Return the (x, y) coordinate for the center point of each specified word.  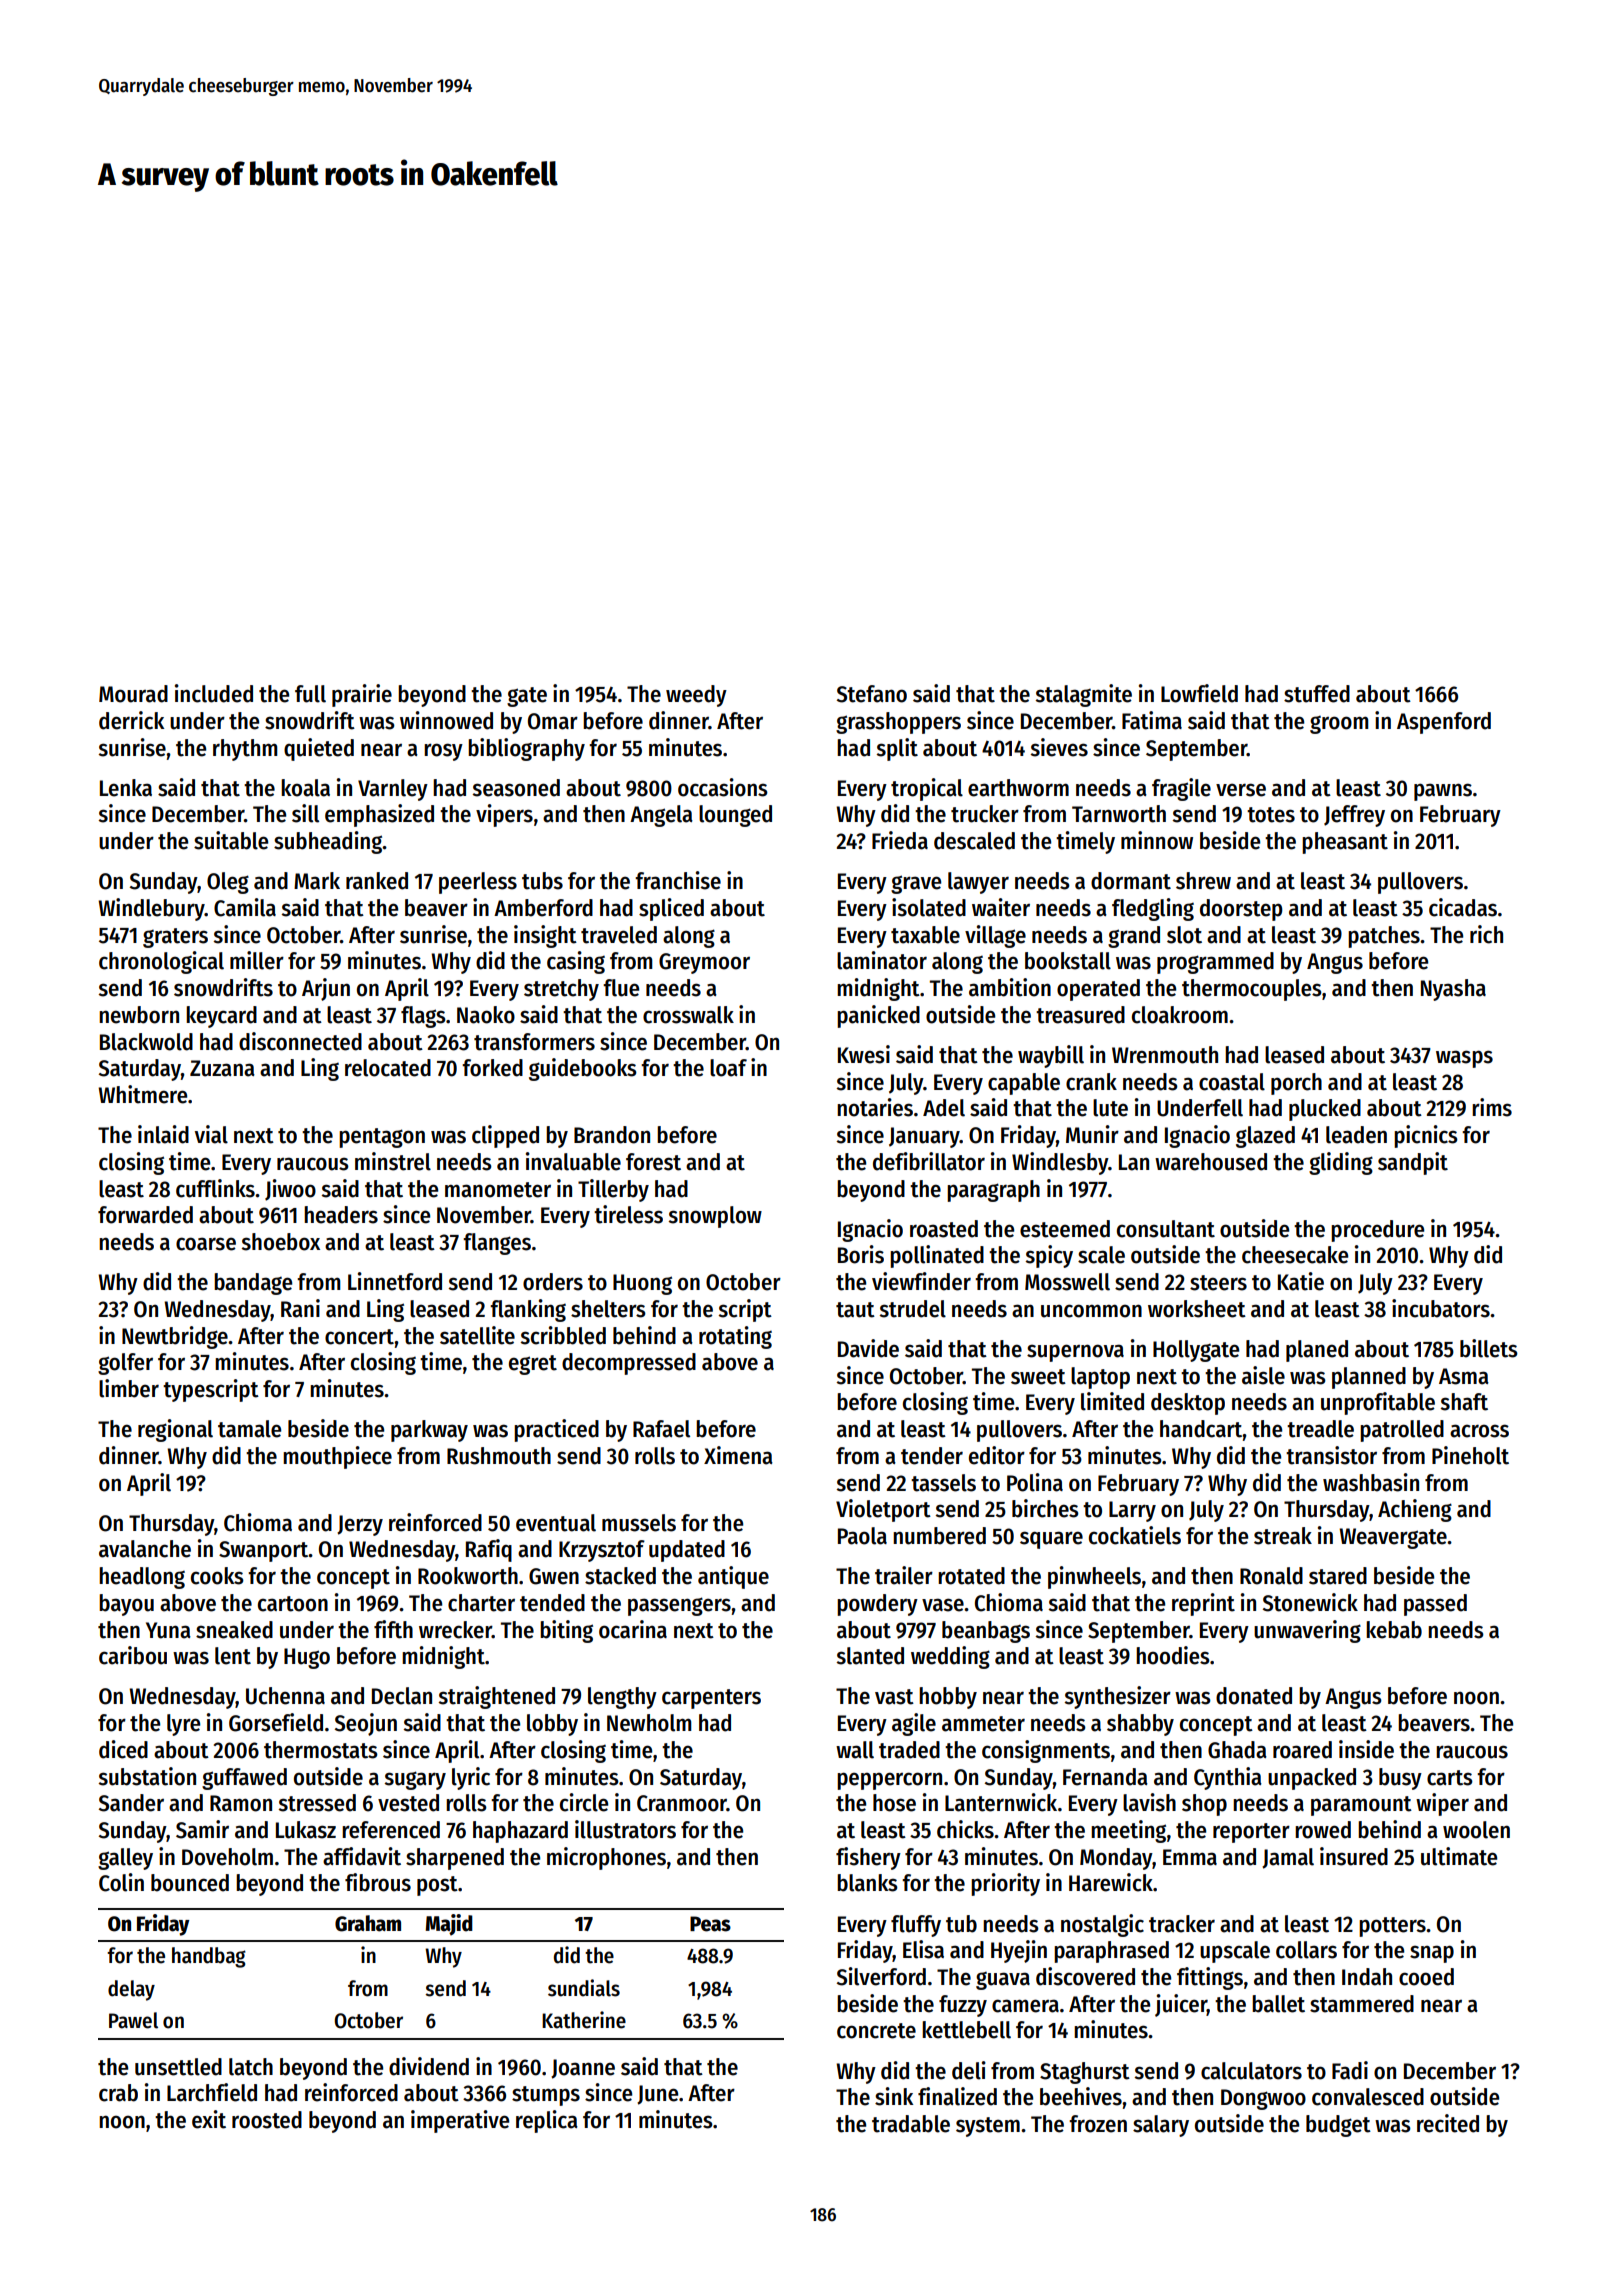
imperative (460, 2121)
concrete (876, 2031)
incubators (1441, 1308)
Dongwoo (1263, 2099)
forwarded (145, 1215)
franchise (678, 880)
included (214, 693)
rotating (735, 1337)
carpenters (711, 1699)
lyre (183, 1725)
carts (1450, 1778)
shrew (1203, 881)
